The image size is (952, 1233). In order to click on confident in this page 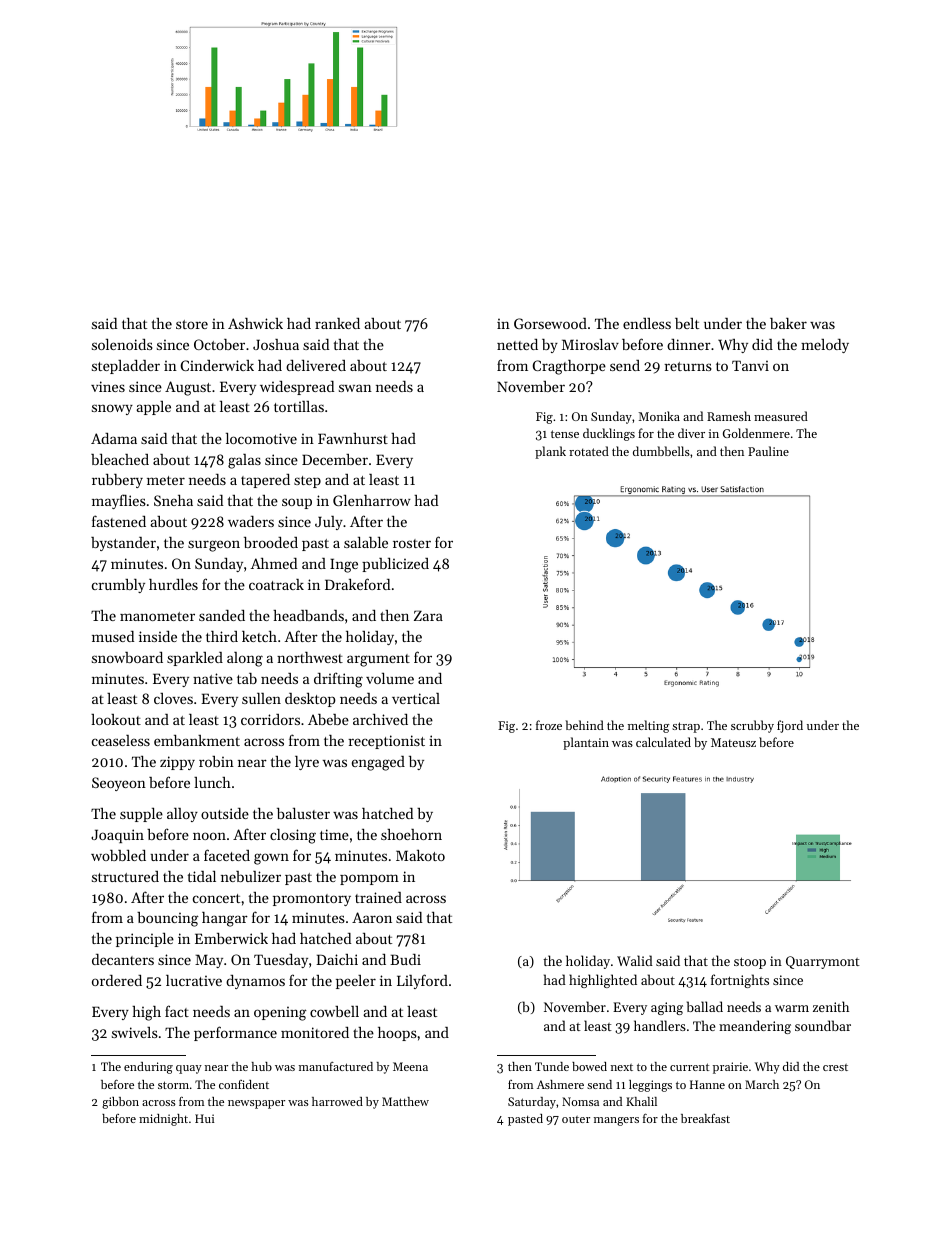, I will do `click(244, 1084)`.
